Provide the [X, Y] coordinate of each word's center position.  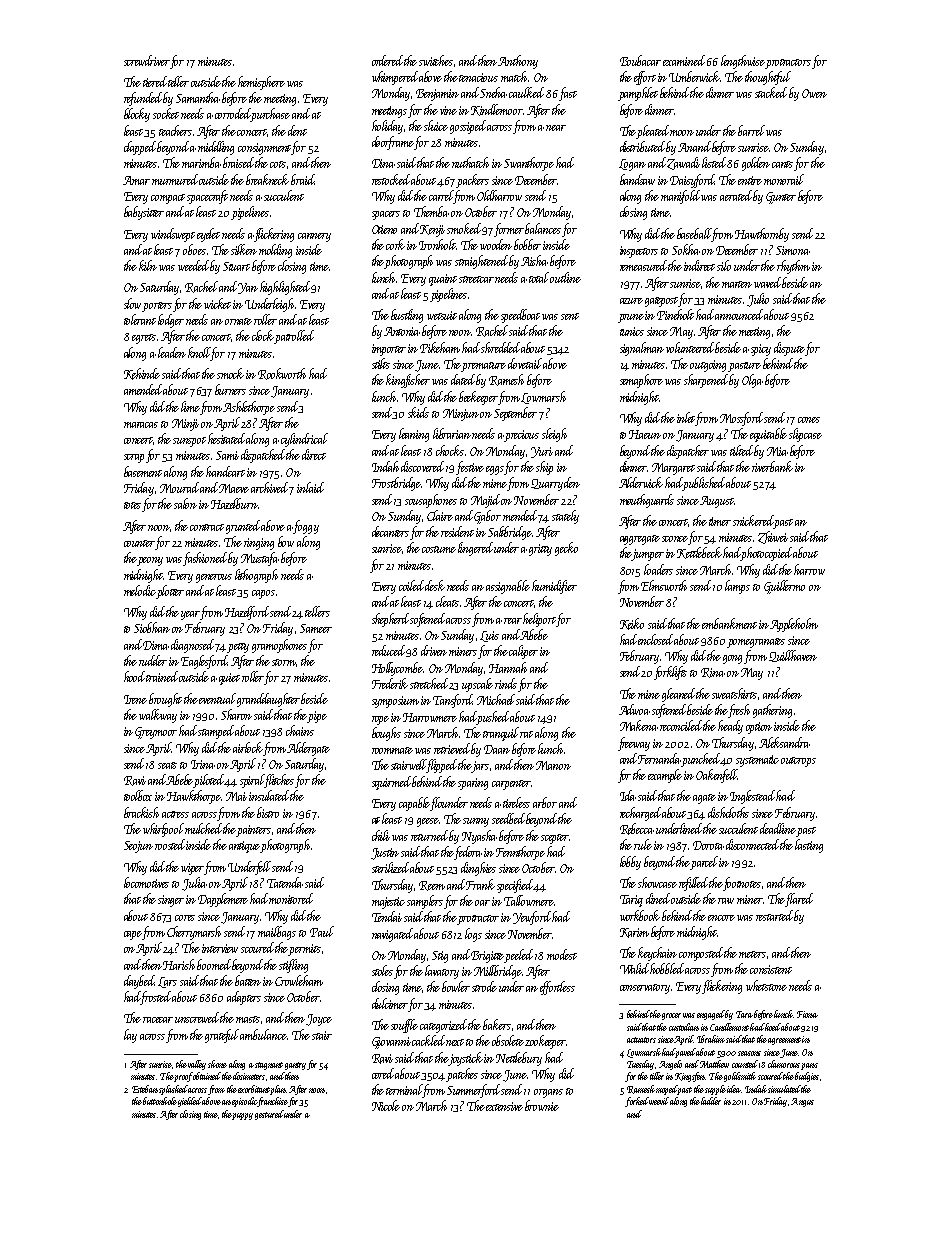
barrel [751, 130]
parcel [704, 863]
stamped [216, 732]
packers [472, 181]
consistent [771, 969]
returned [429, 835]
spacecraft [207, 197]
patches [462, 1075]
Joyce [319, 1020]
